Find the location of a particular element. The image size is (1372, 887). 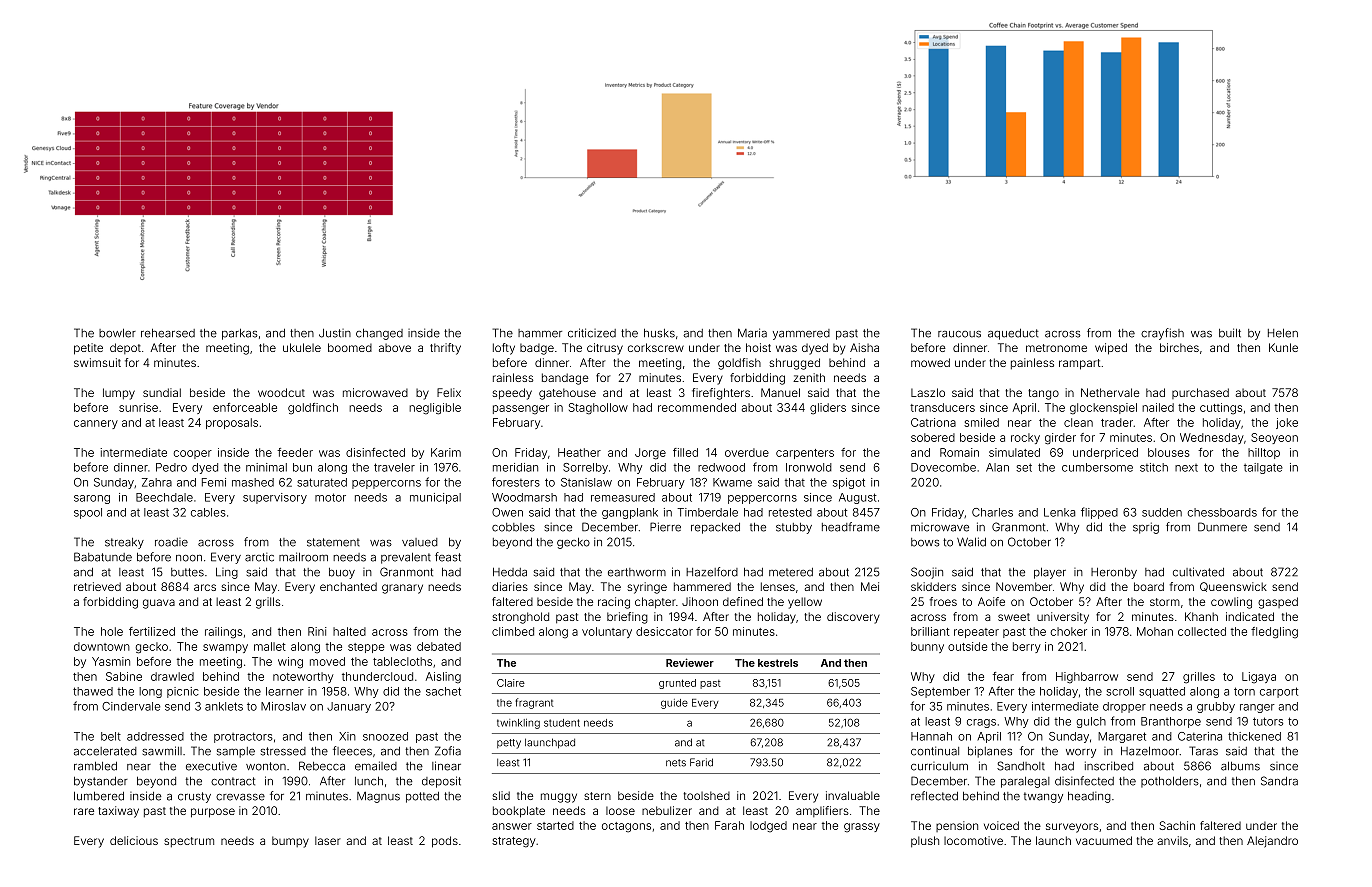

streaky is located at coordinates (124, 543).
